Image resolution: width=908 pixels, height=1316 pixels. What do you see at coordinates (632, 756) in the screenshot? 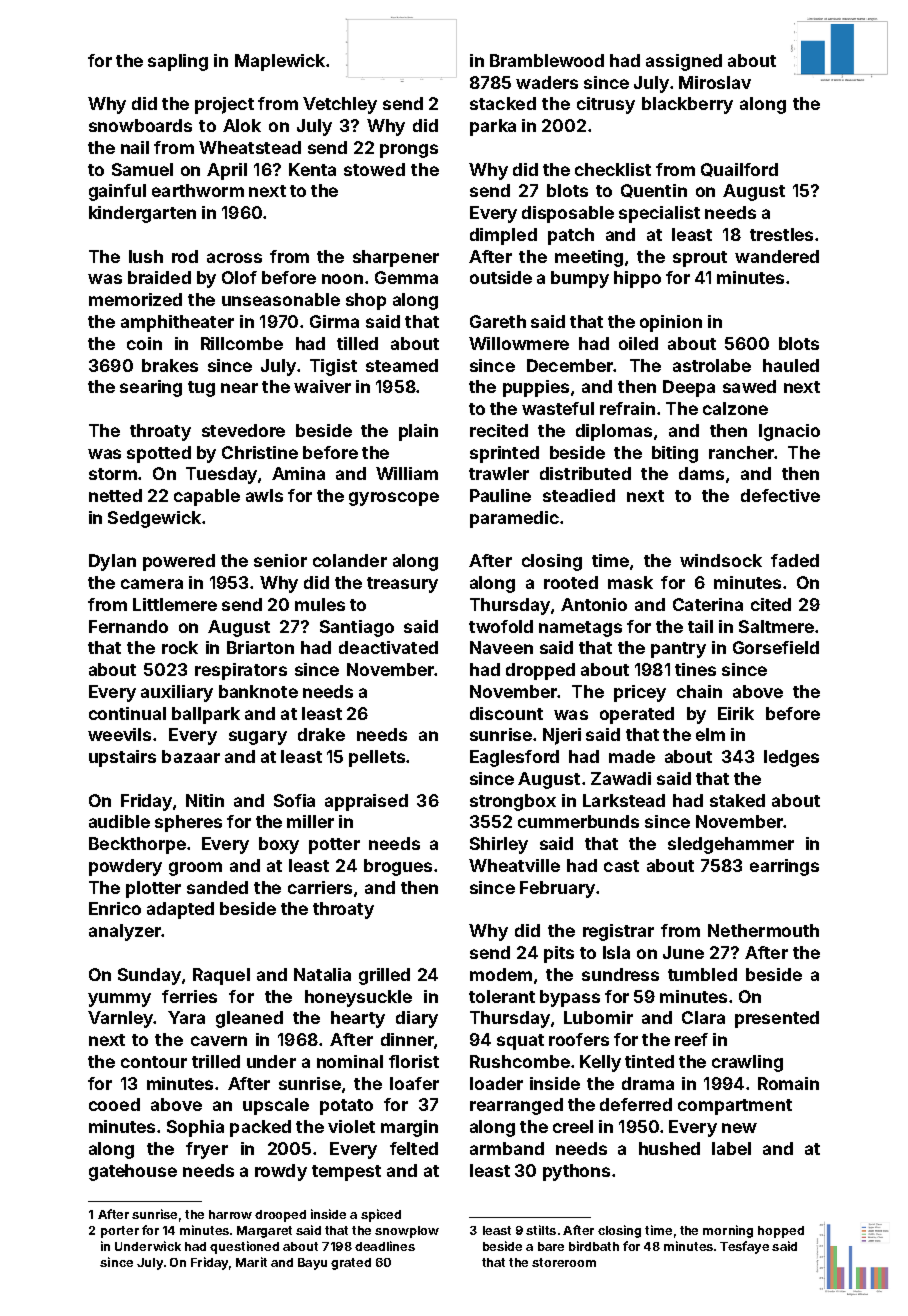
I see `made` at bounding box center [632, 756].
